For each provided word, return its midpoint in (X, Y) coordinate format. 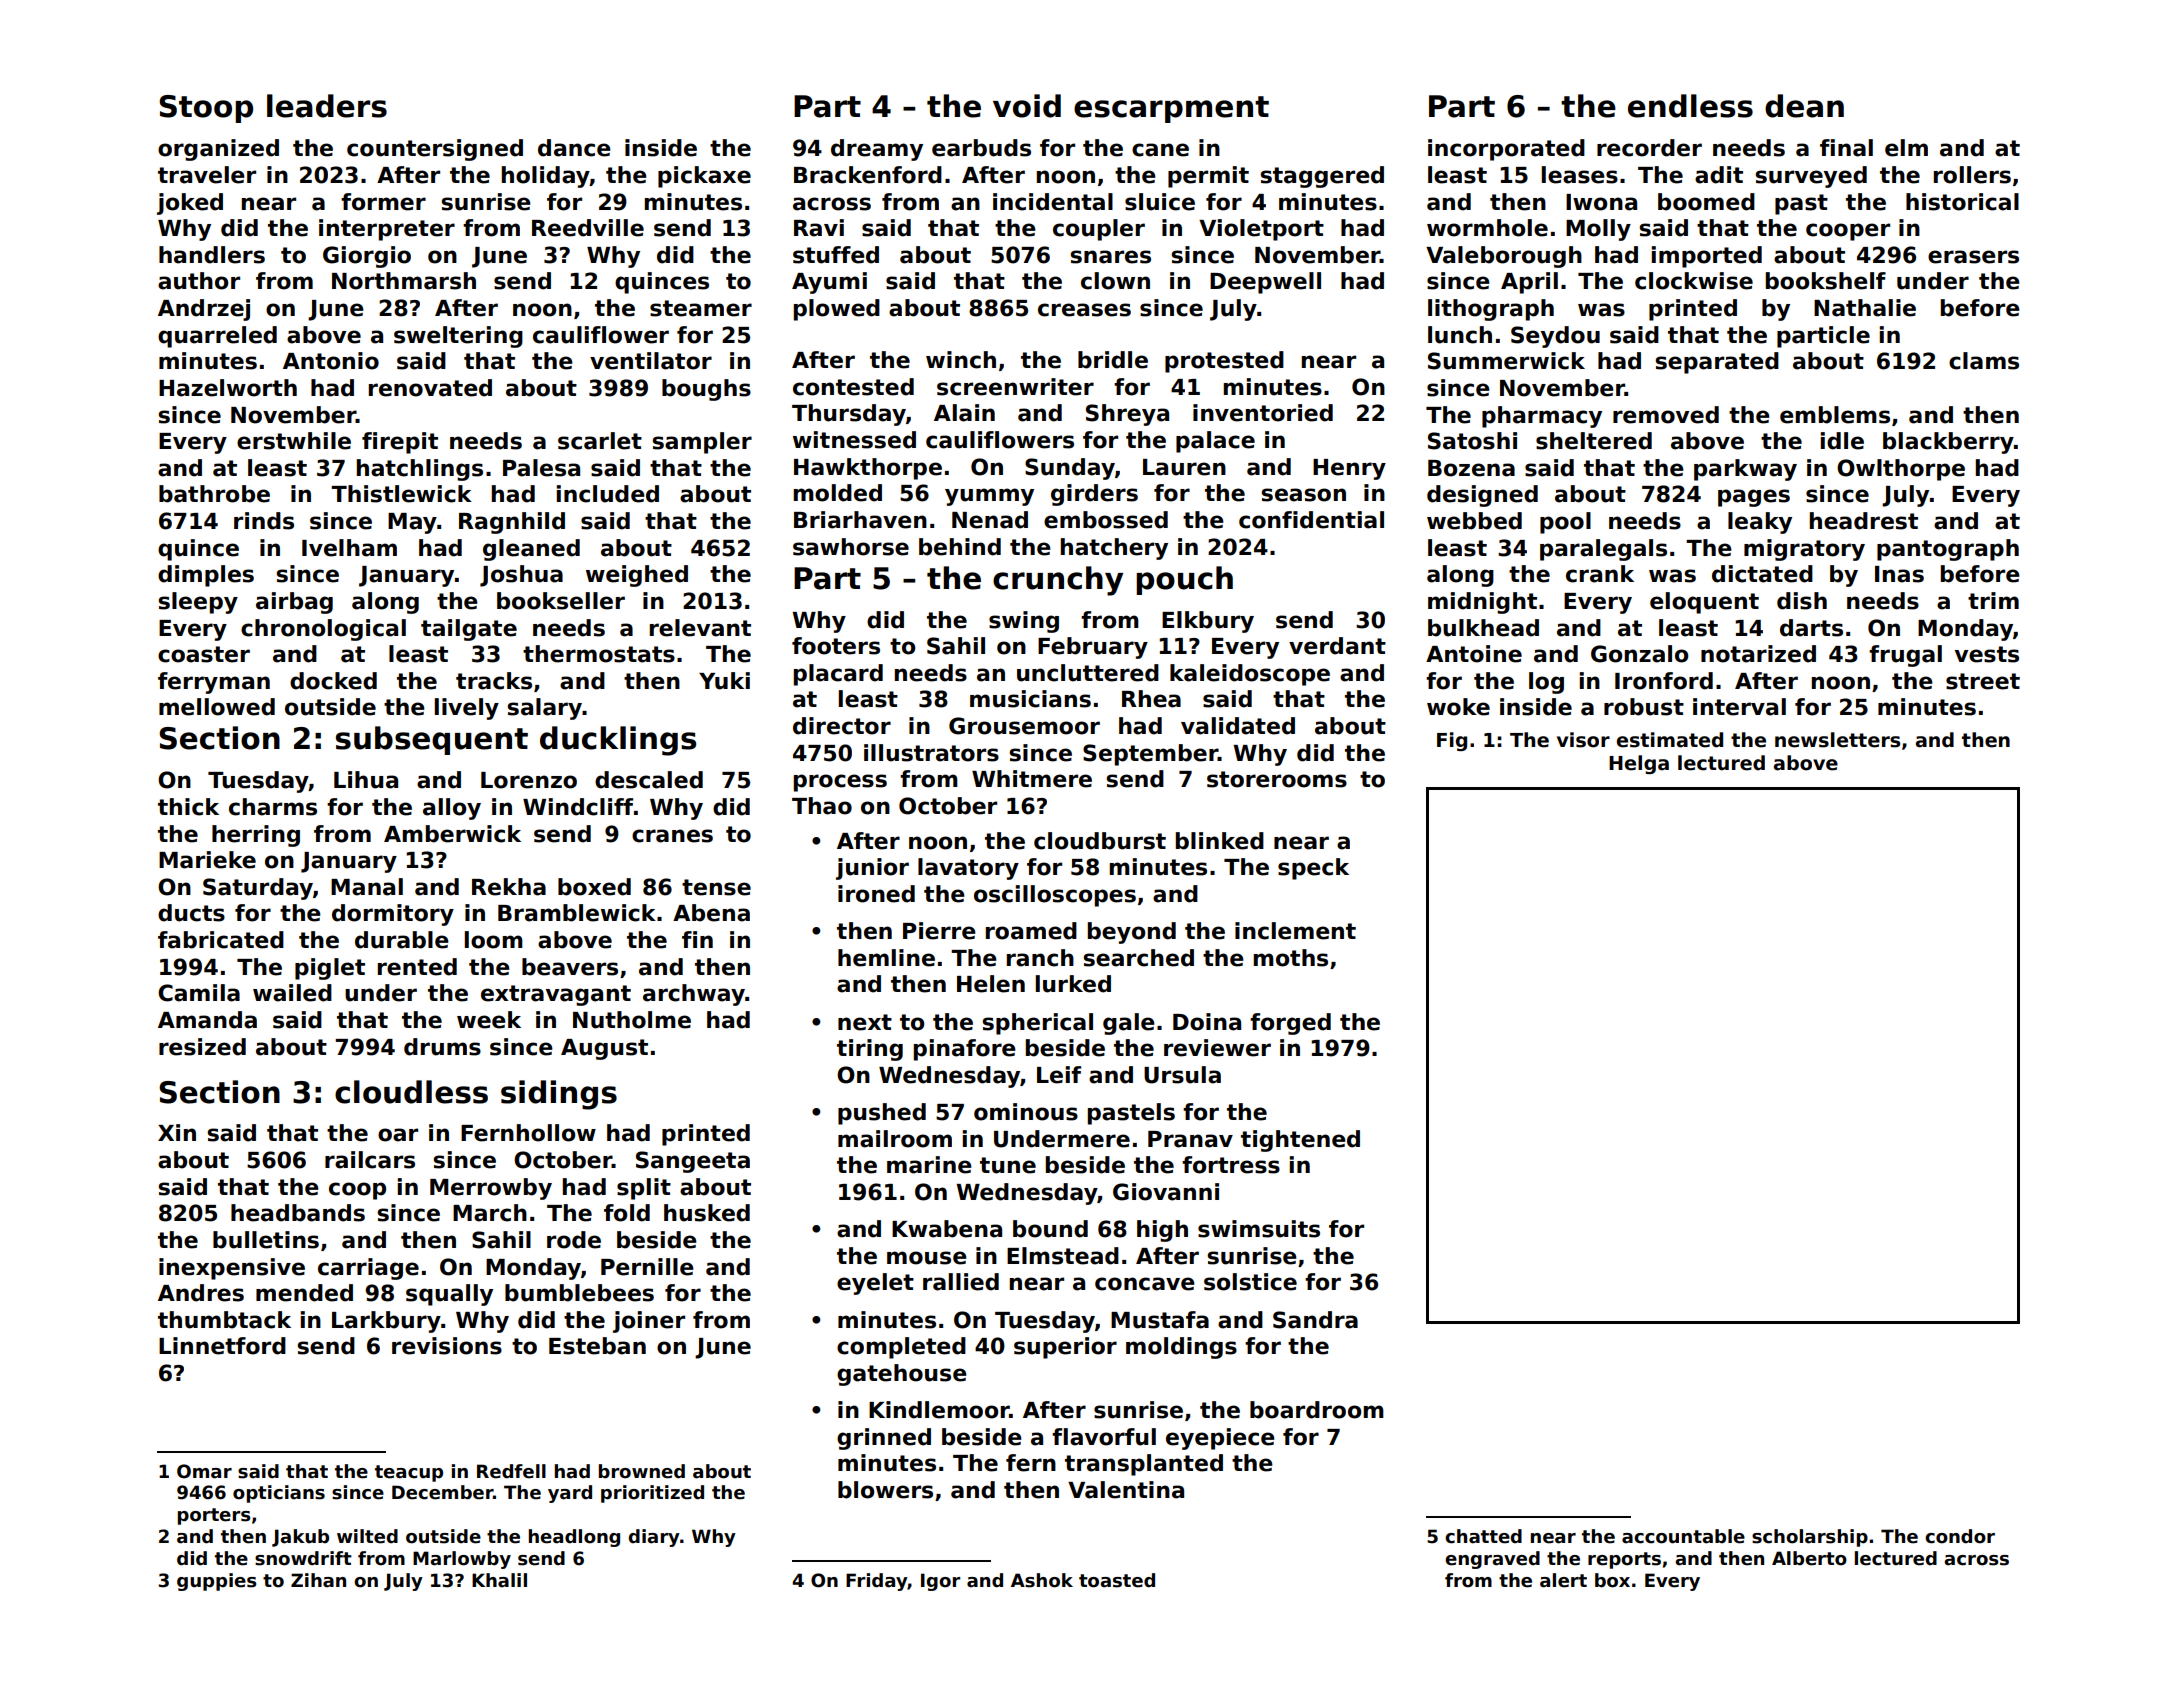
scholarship (1810, 1538)
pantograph (1948, 550)
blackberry (1948, 443)
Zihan (318, 1580)
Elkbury (1208, 622)
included (608, 494)
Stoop (206, 109)
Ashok (1042, 1580)
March (490, 1213)
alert (1563, 1580)
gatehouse (902, 1375)
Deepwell (1265, 283)
